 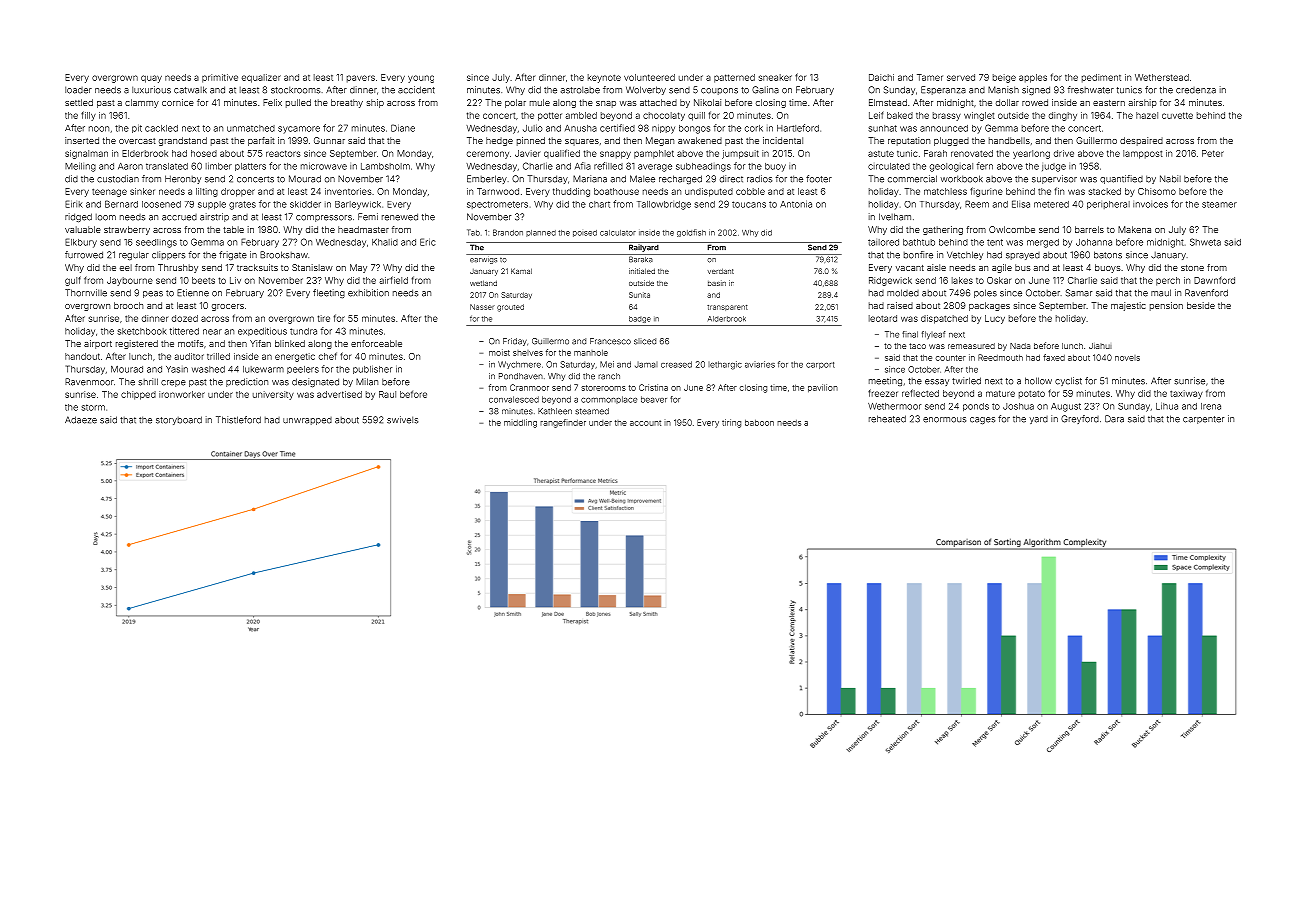 I want to click on bus, so click(x=1023, y=267).
